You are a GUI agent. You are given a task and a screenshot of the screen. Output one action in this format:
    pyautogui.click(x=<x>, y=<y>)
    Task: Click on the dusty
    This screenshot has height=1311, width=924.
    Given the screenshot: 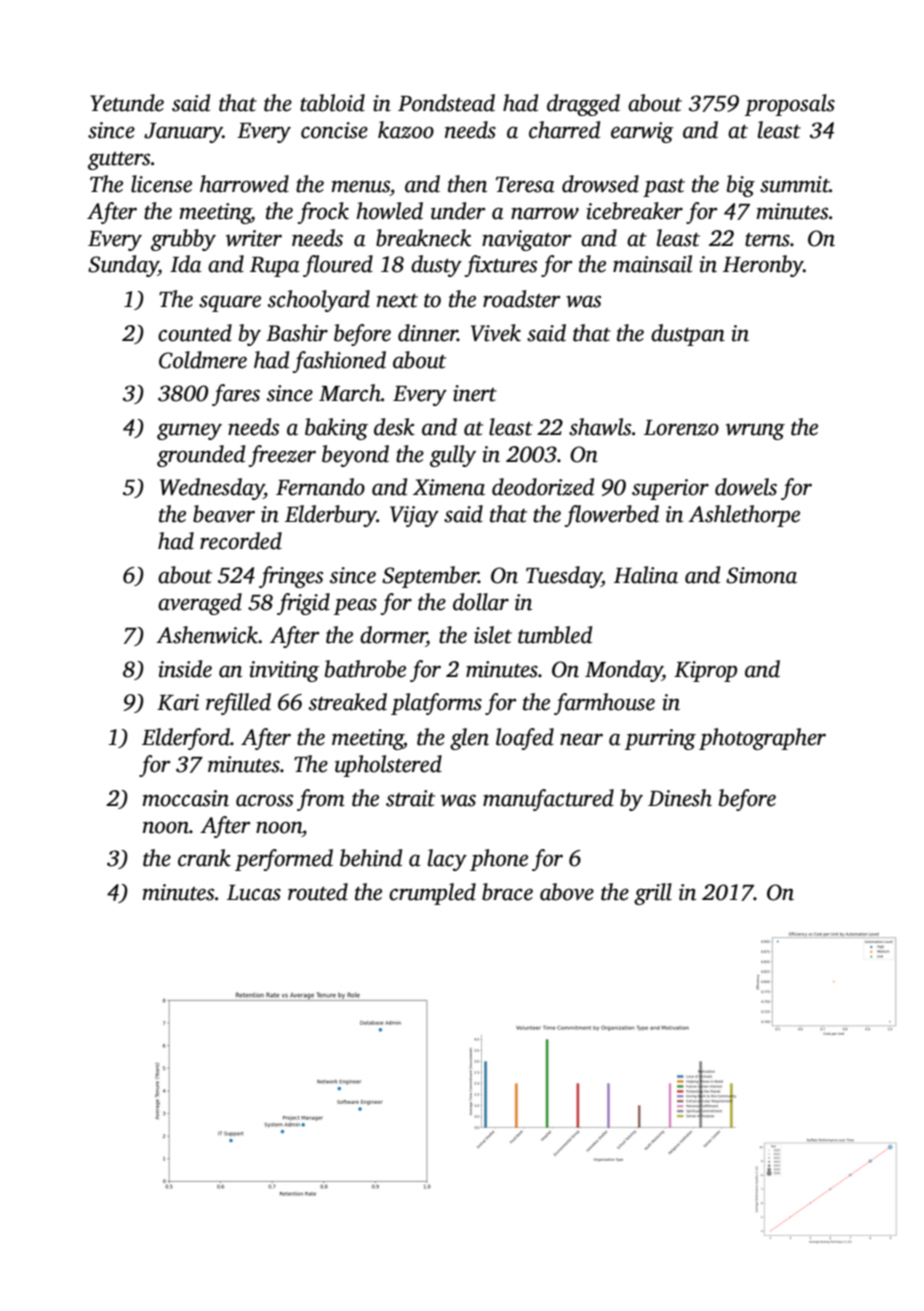 What is the action you would take?
    pyautogui.click(x=436, y=266)
